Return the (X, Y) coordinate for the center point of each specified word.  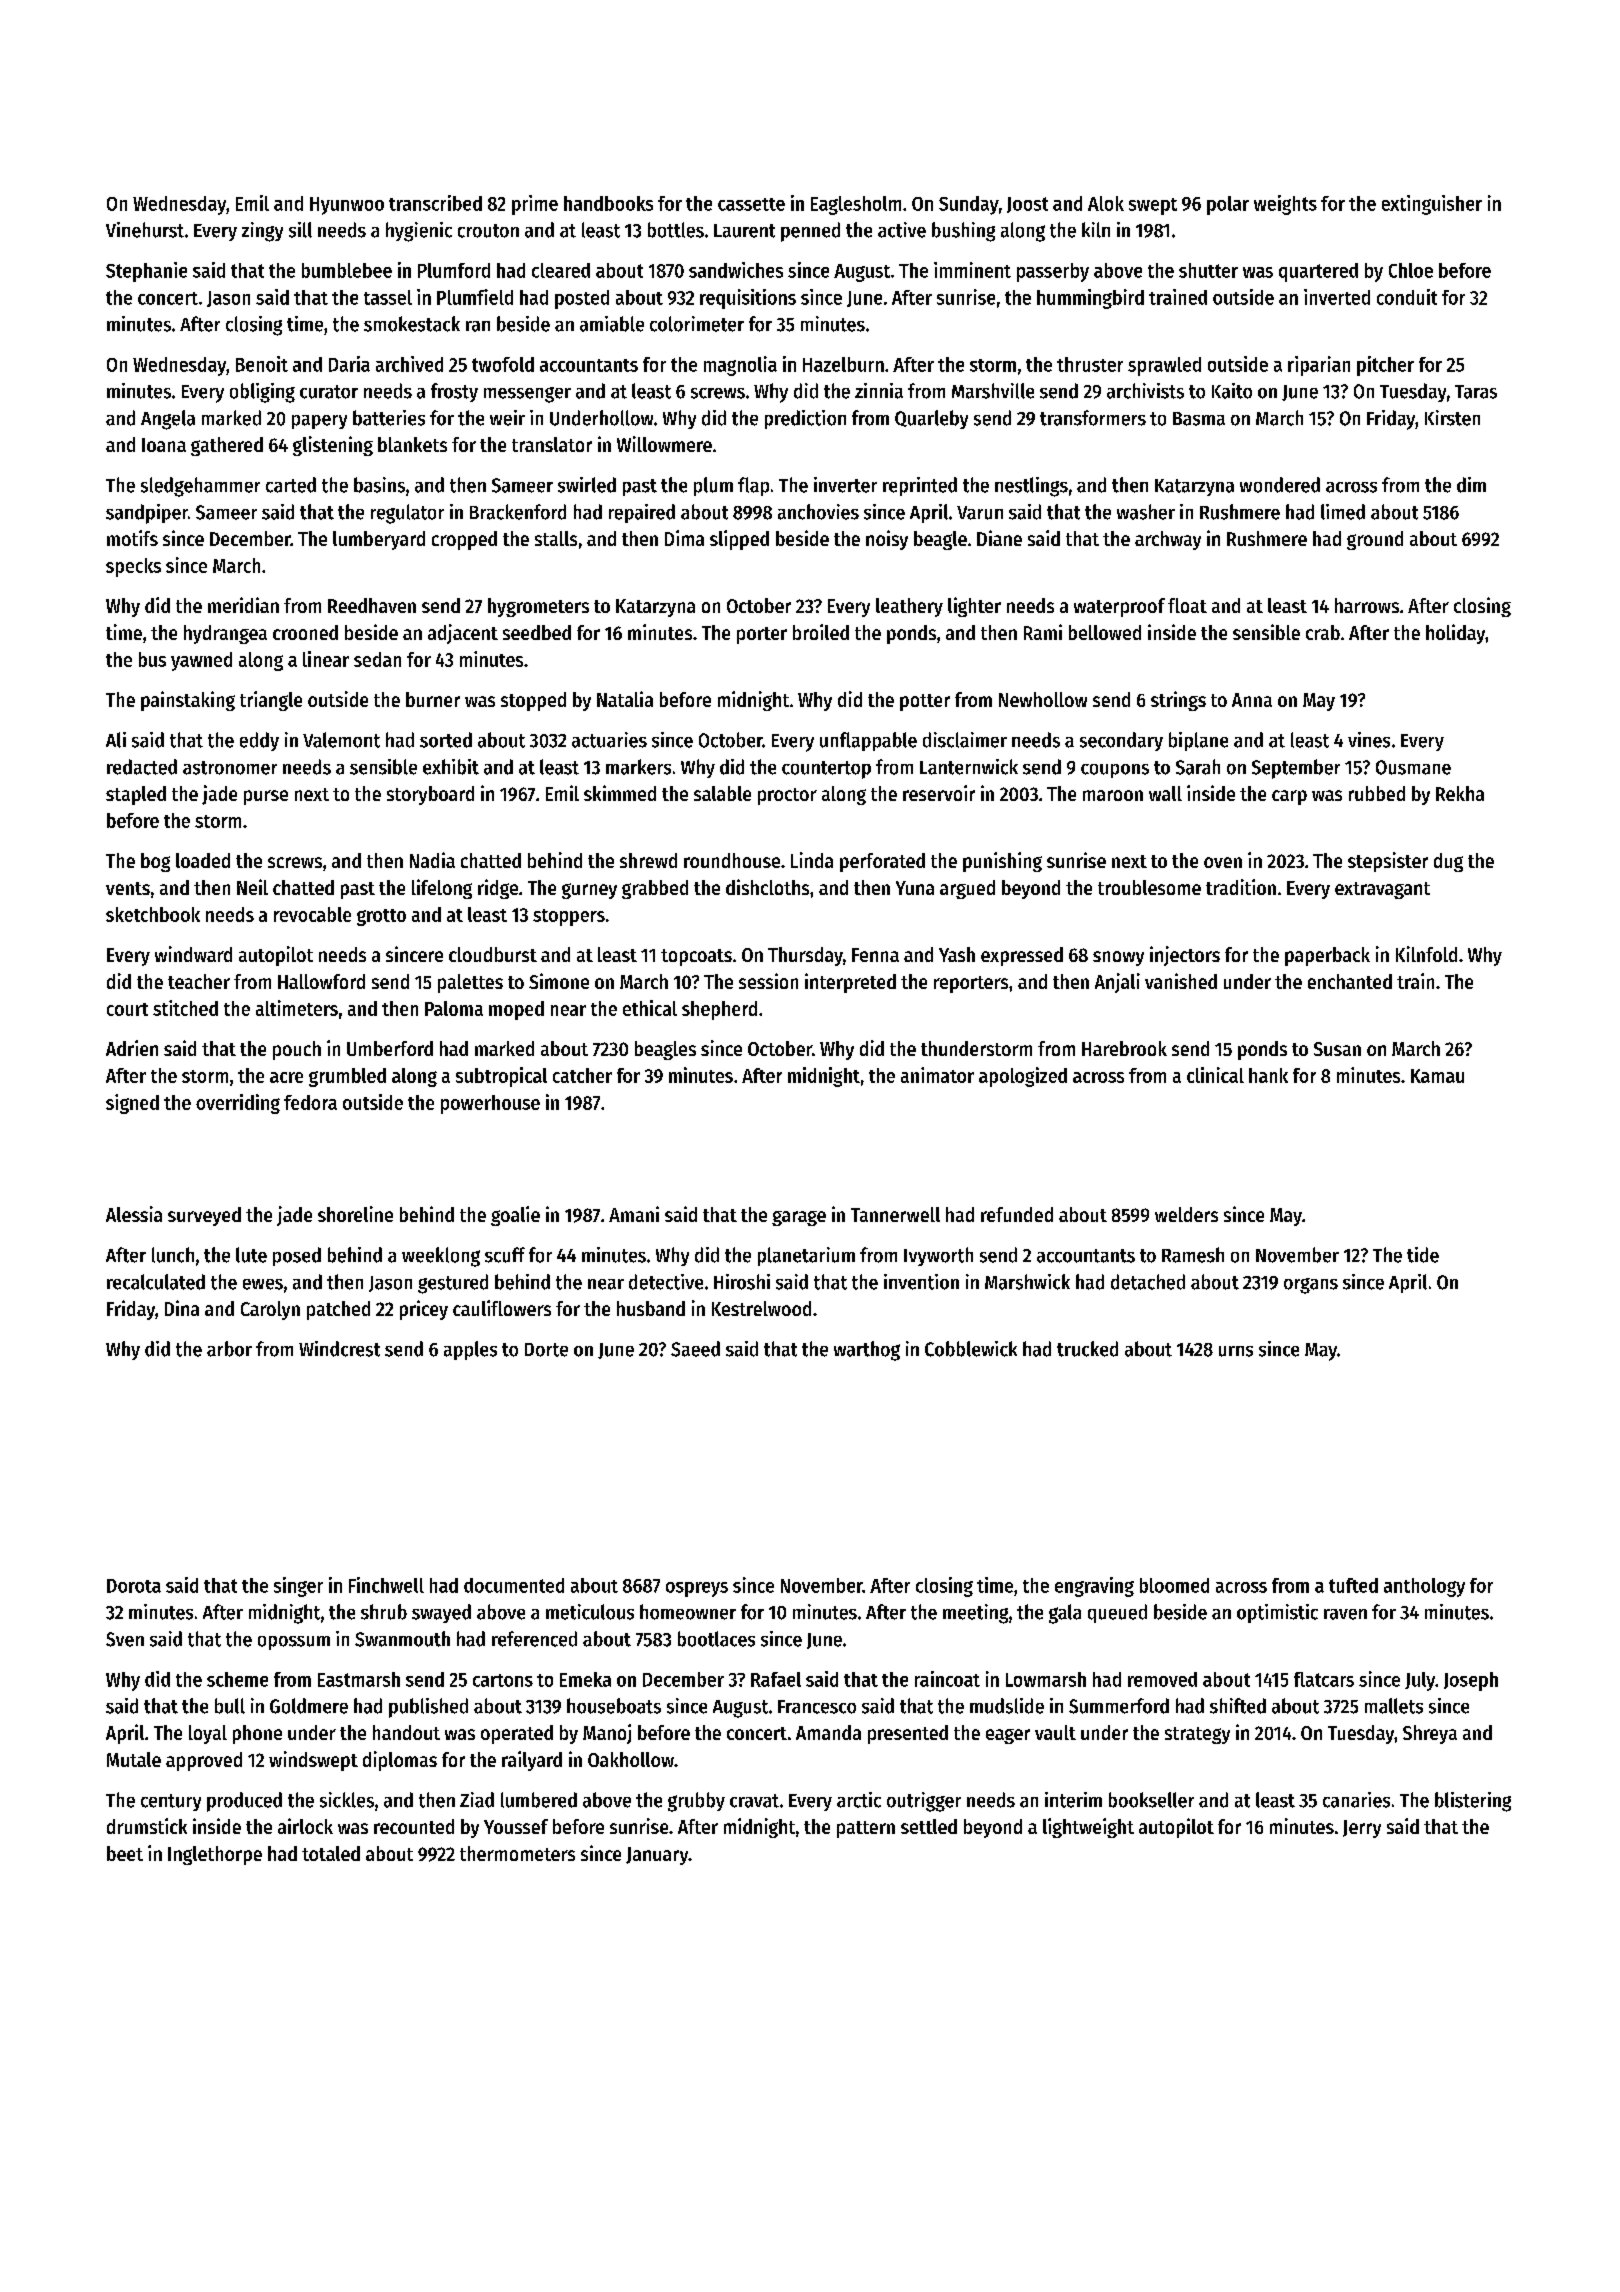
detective (666, 1282)
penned (810, 232)
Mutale (134, 1759)
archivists (1145, 391)
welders (1186, 1214)
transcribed (435, 203)
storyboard (430, 795)
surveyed (204, 1216)
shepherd (719, 1010)
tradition (1241, 887)
